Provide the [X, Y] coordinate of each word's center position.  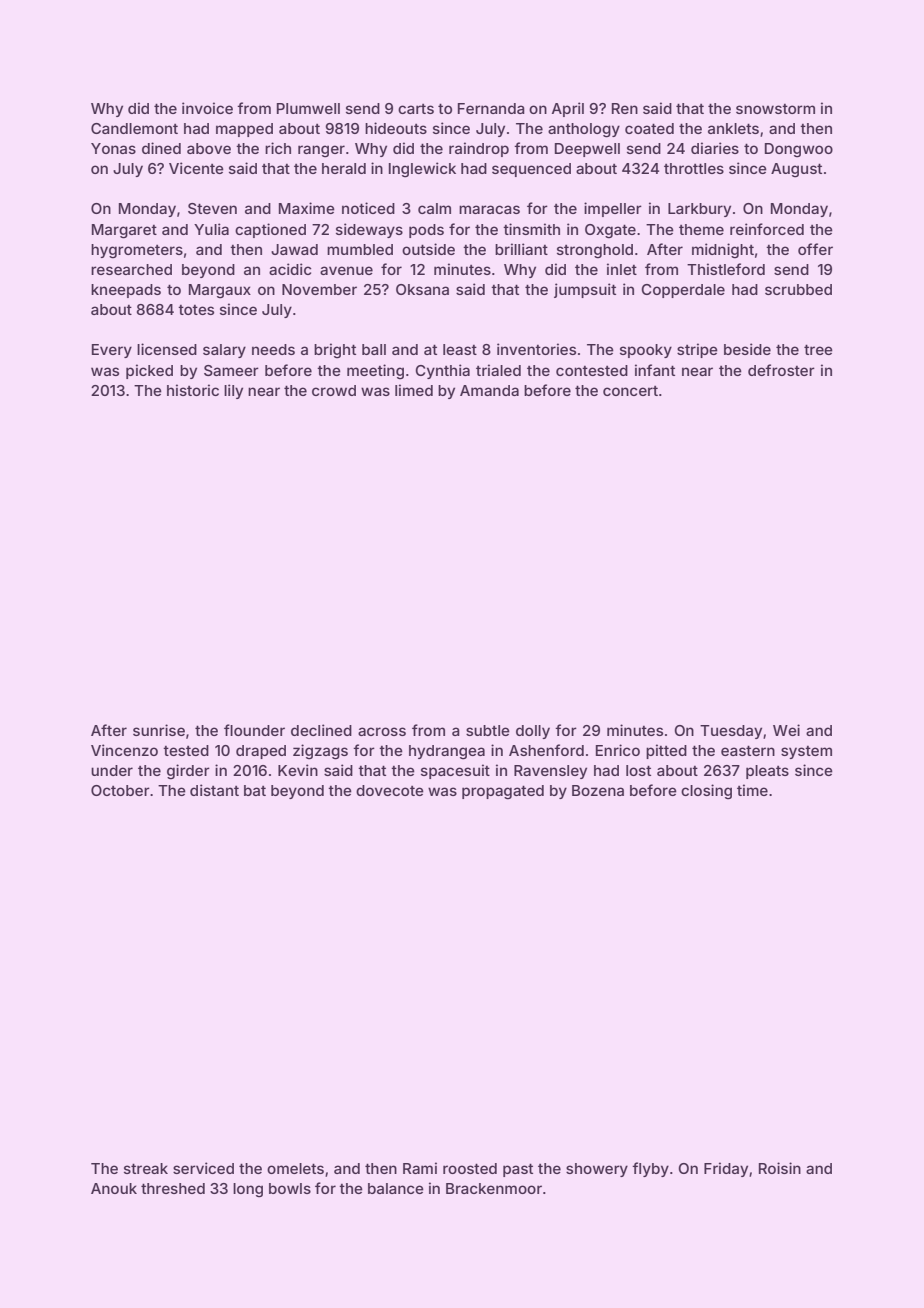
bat [255, 790]
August [796, 170]
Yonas [113, 148]
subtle [488, 730]
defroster [781, 370]
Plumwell [308, 108]
